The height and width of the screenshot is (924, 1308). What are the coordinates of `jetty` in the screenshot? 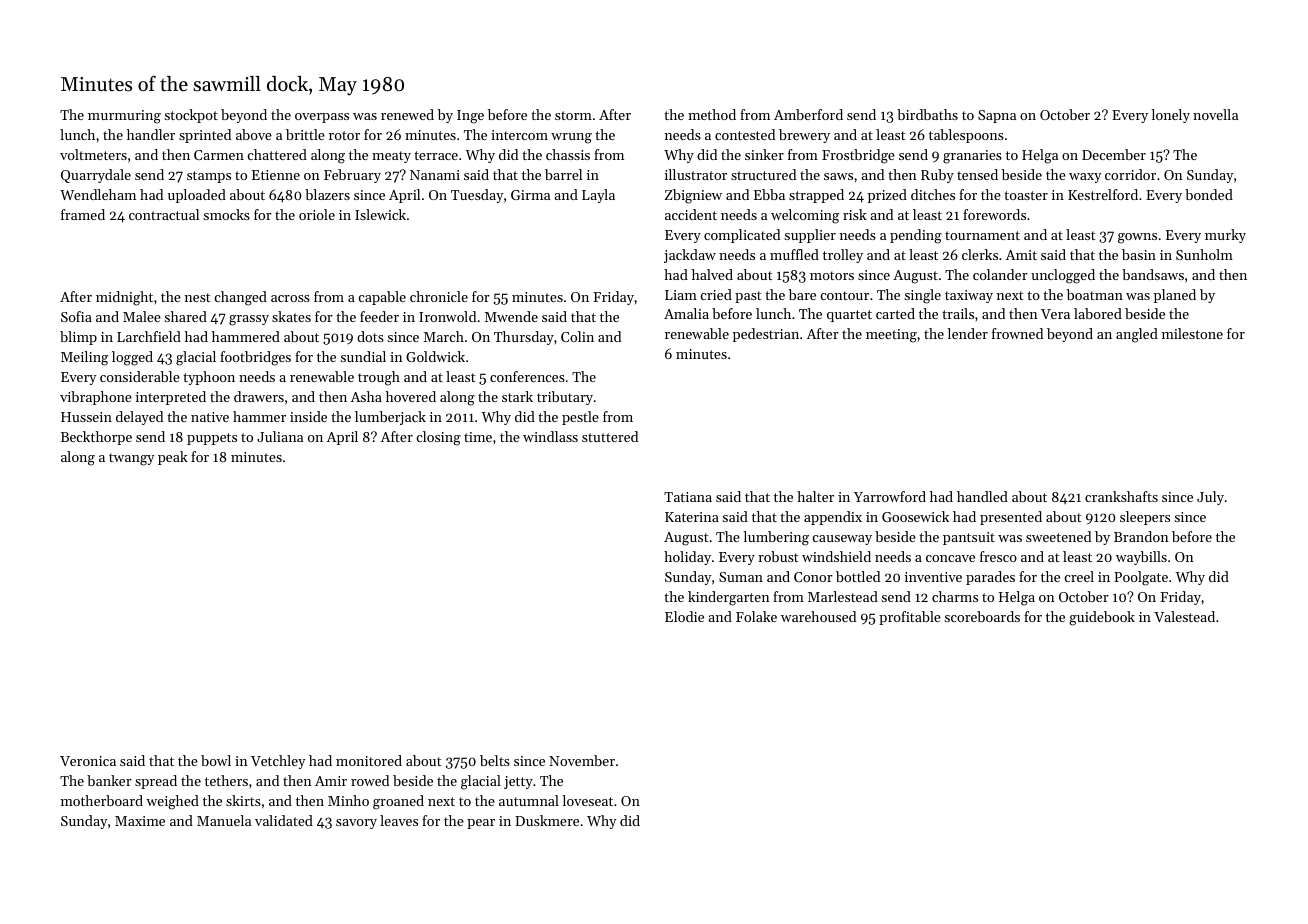 It's located at (518, 782).
